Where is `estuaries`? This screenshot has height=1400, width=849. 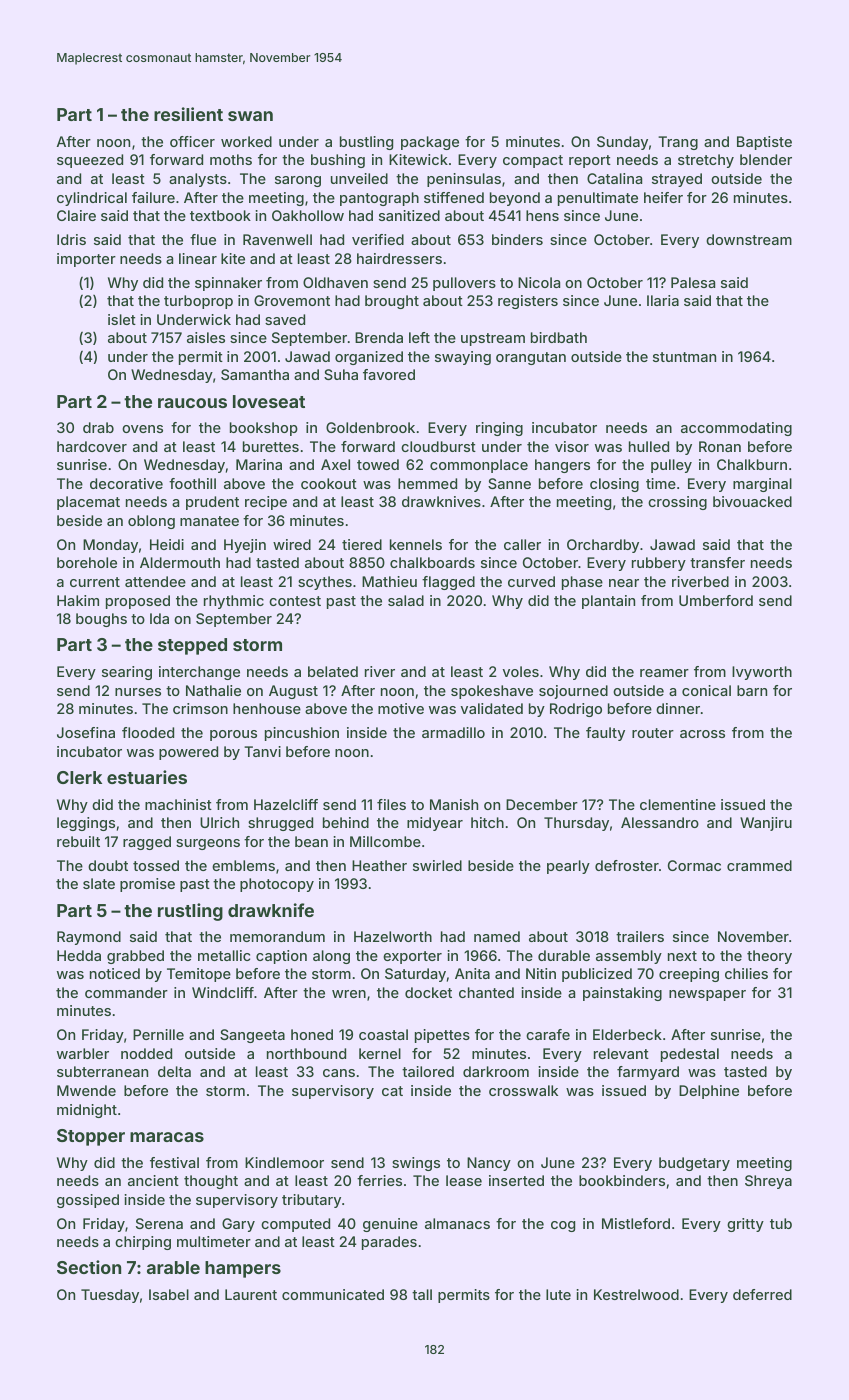
estuaries is located at coordinates (147, 777).
